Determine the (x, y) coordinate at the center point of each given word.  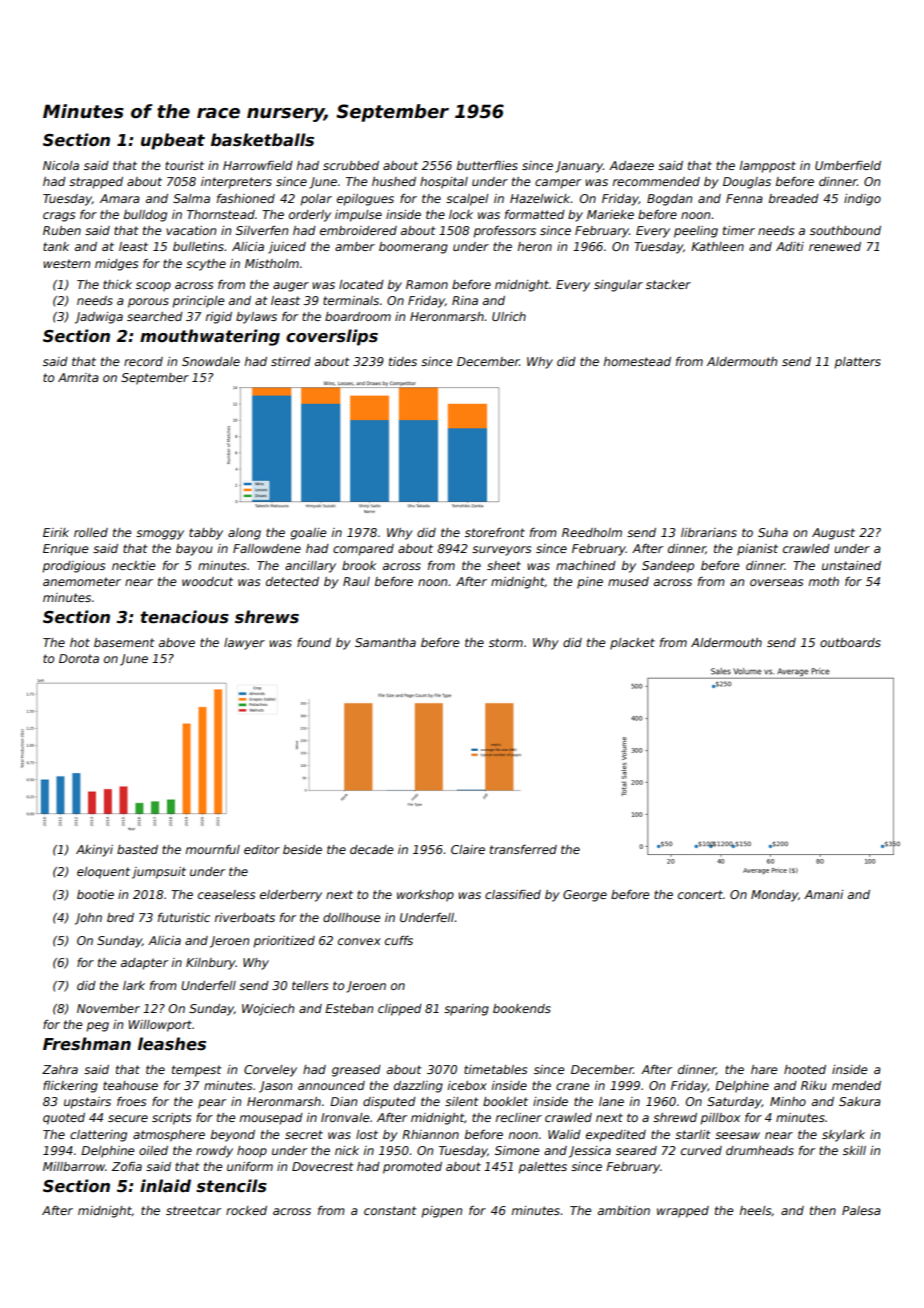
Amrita (78, 377)
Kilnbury (211, 964)
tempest (196, 1071)
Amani (823, 894)
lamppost (768, 167)
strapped (96, 183)
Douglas (747, 183)
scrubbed (351, 165)
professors (504, 232)
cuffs (399, 940)
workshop (425, 896)
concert (700, 894)
